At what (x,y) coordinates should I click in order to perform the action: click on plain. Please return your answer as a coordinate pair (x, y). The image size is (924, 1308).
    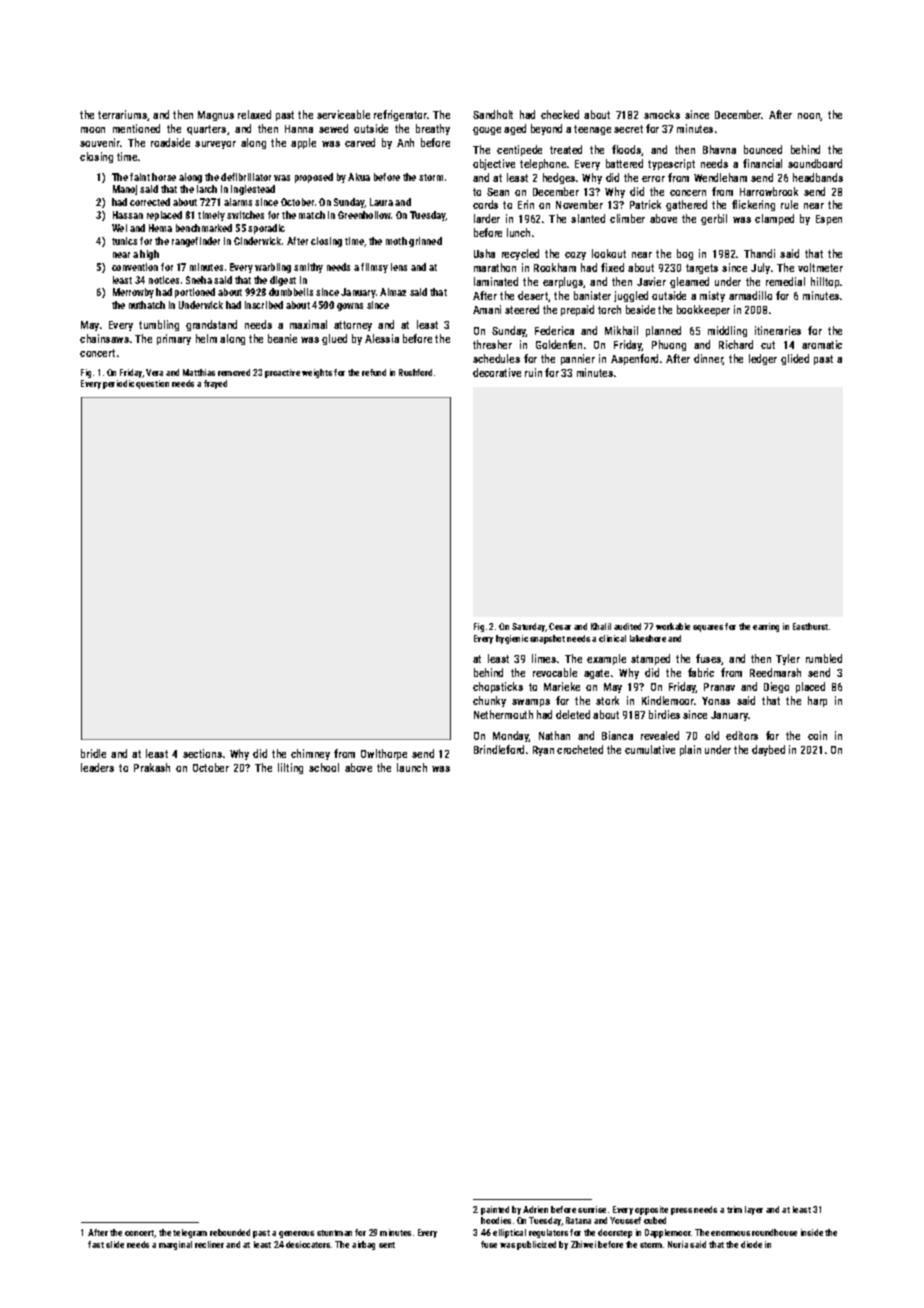
    Looking at the image, I should click on (690, 750).
